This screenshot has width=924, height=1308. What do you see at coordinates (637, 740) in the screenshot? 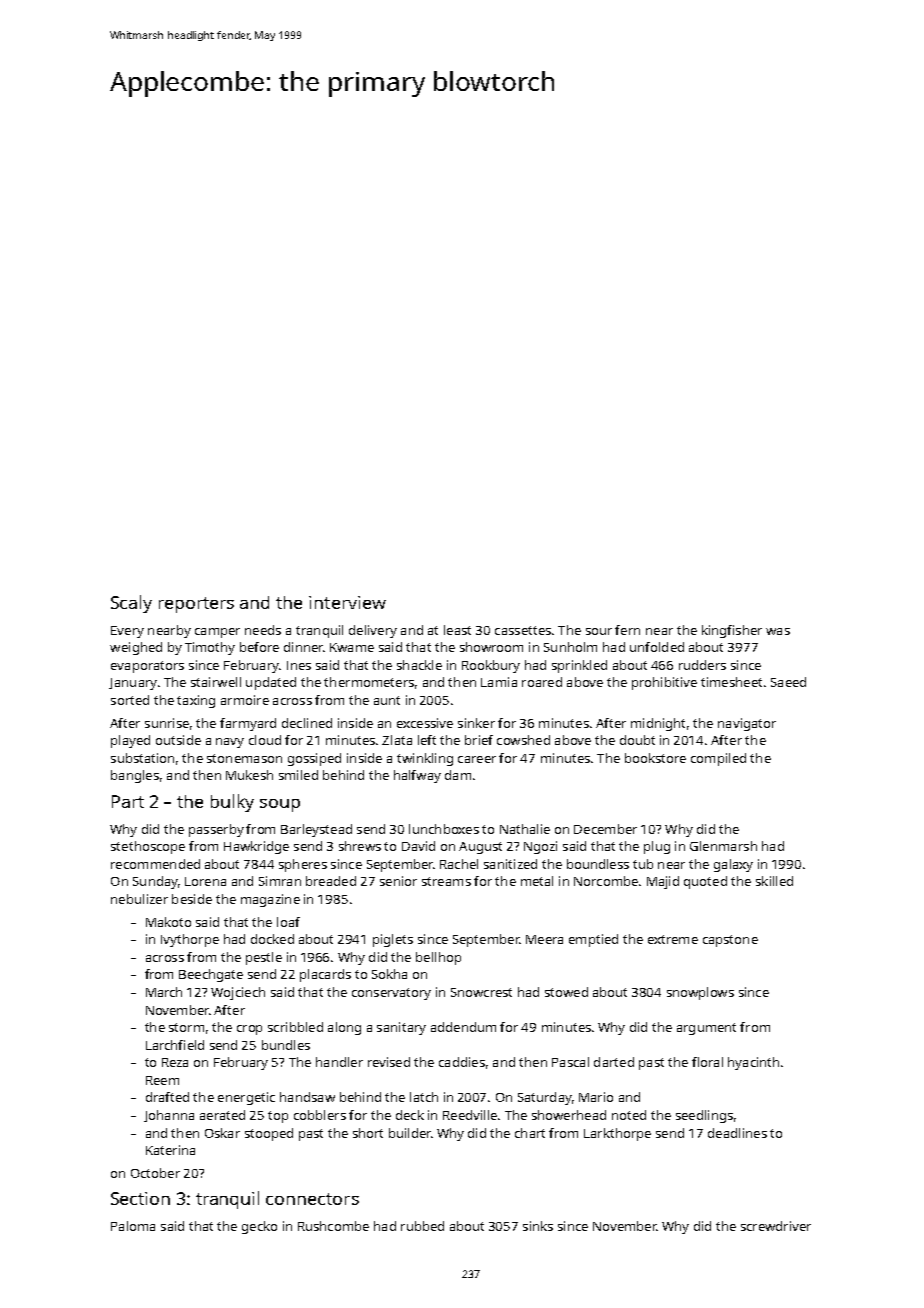
I see `doubt` at bounding box center [637, 740].
